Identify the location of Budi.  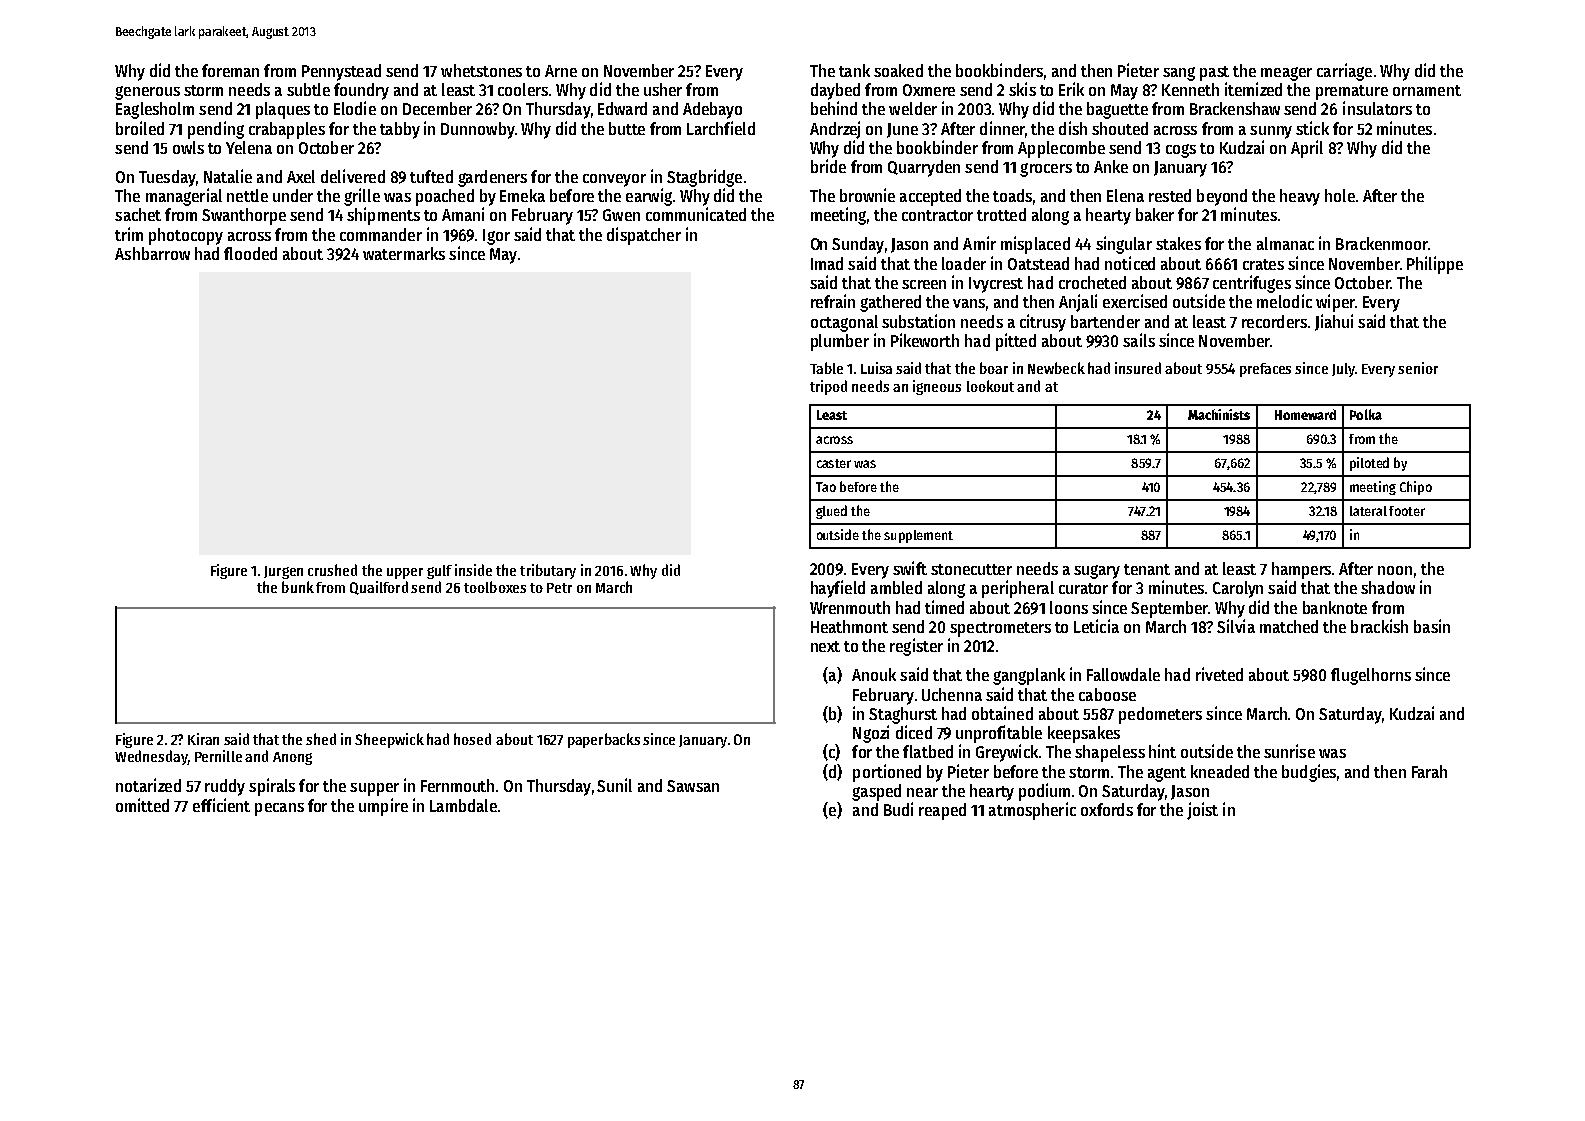
(898, 809).
